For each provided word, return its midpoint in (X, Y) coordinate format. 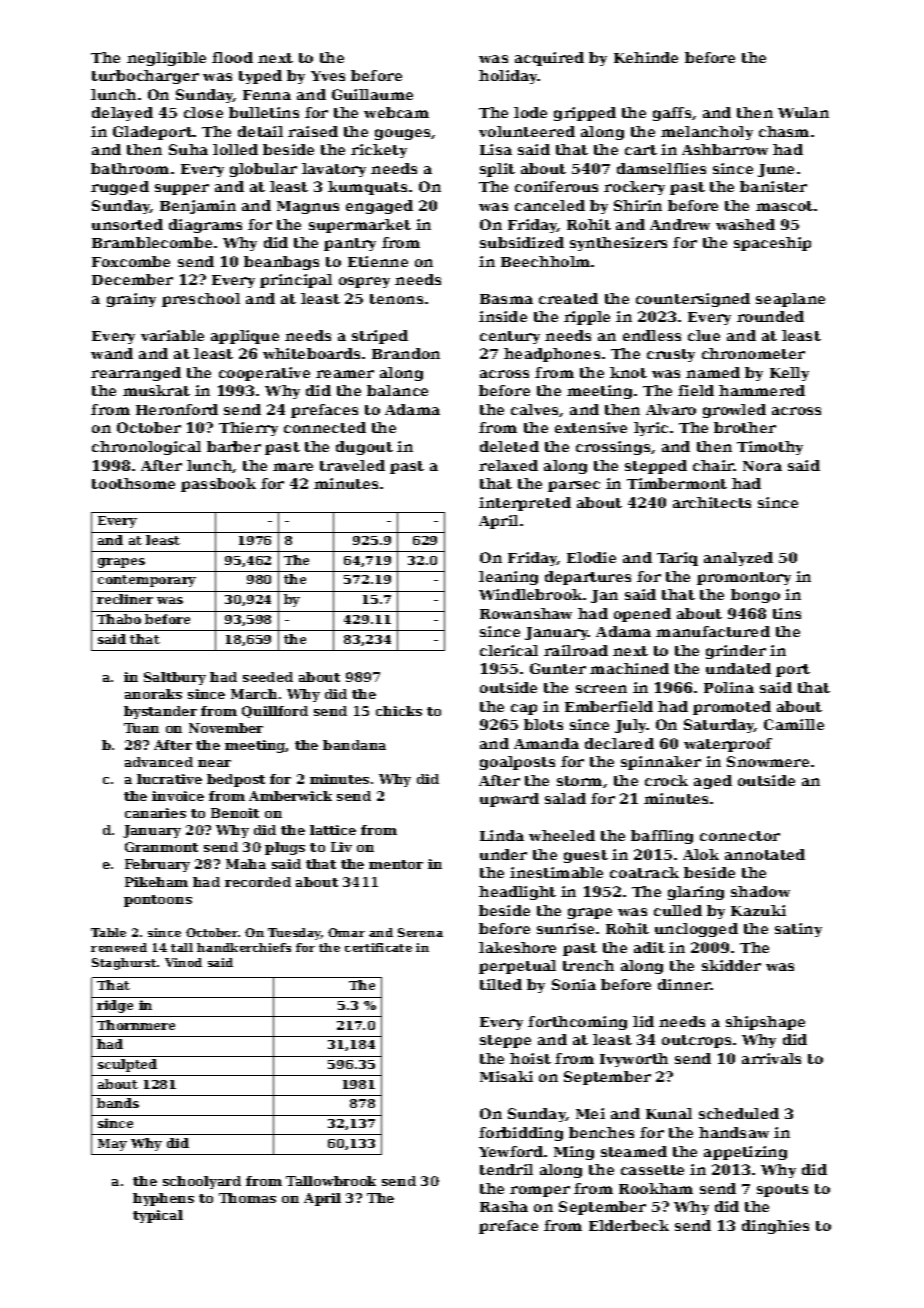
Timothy (770, 448)
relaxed (508, 465)
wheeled (562, 835)
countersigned (693, 300)
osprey (364, 282)
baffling (662, 837)
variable (172, 335)
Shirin (638, 205)
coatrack (644, 872)
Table (108, 932)
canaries (155, 813)
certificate (378, 947)
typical (158, 1216)
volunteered (527, 131)
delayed (122, 114)
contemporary (147, 581)
